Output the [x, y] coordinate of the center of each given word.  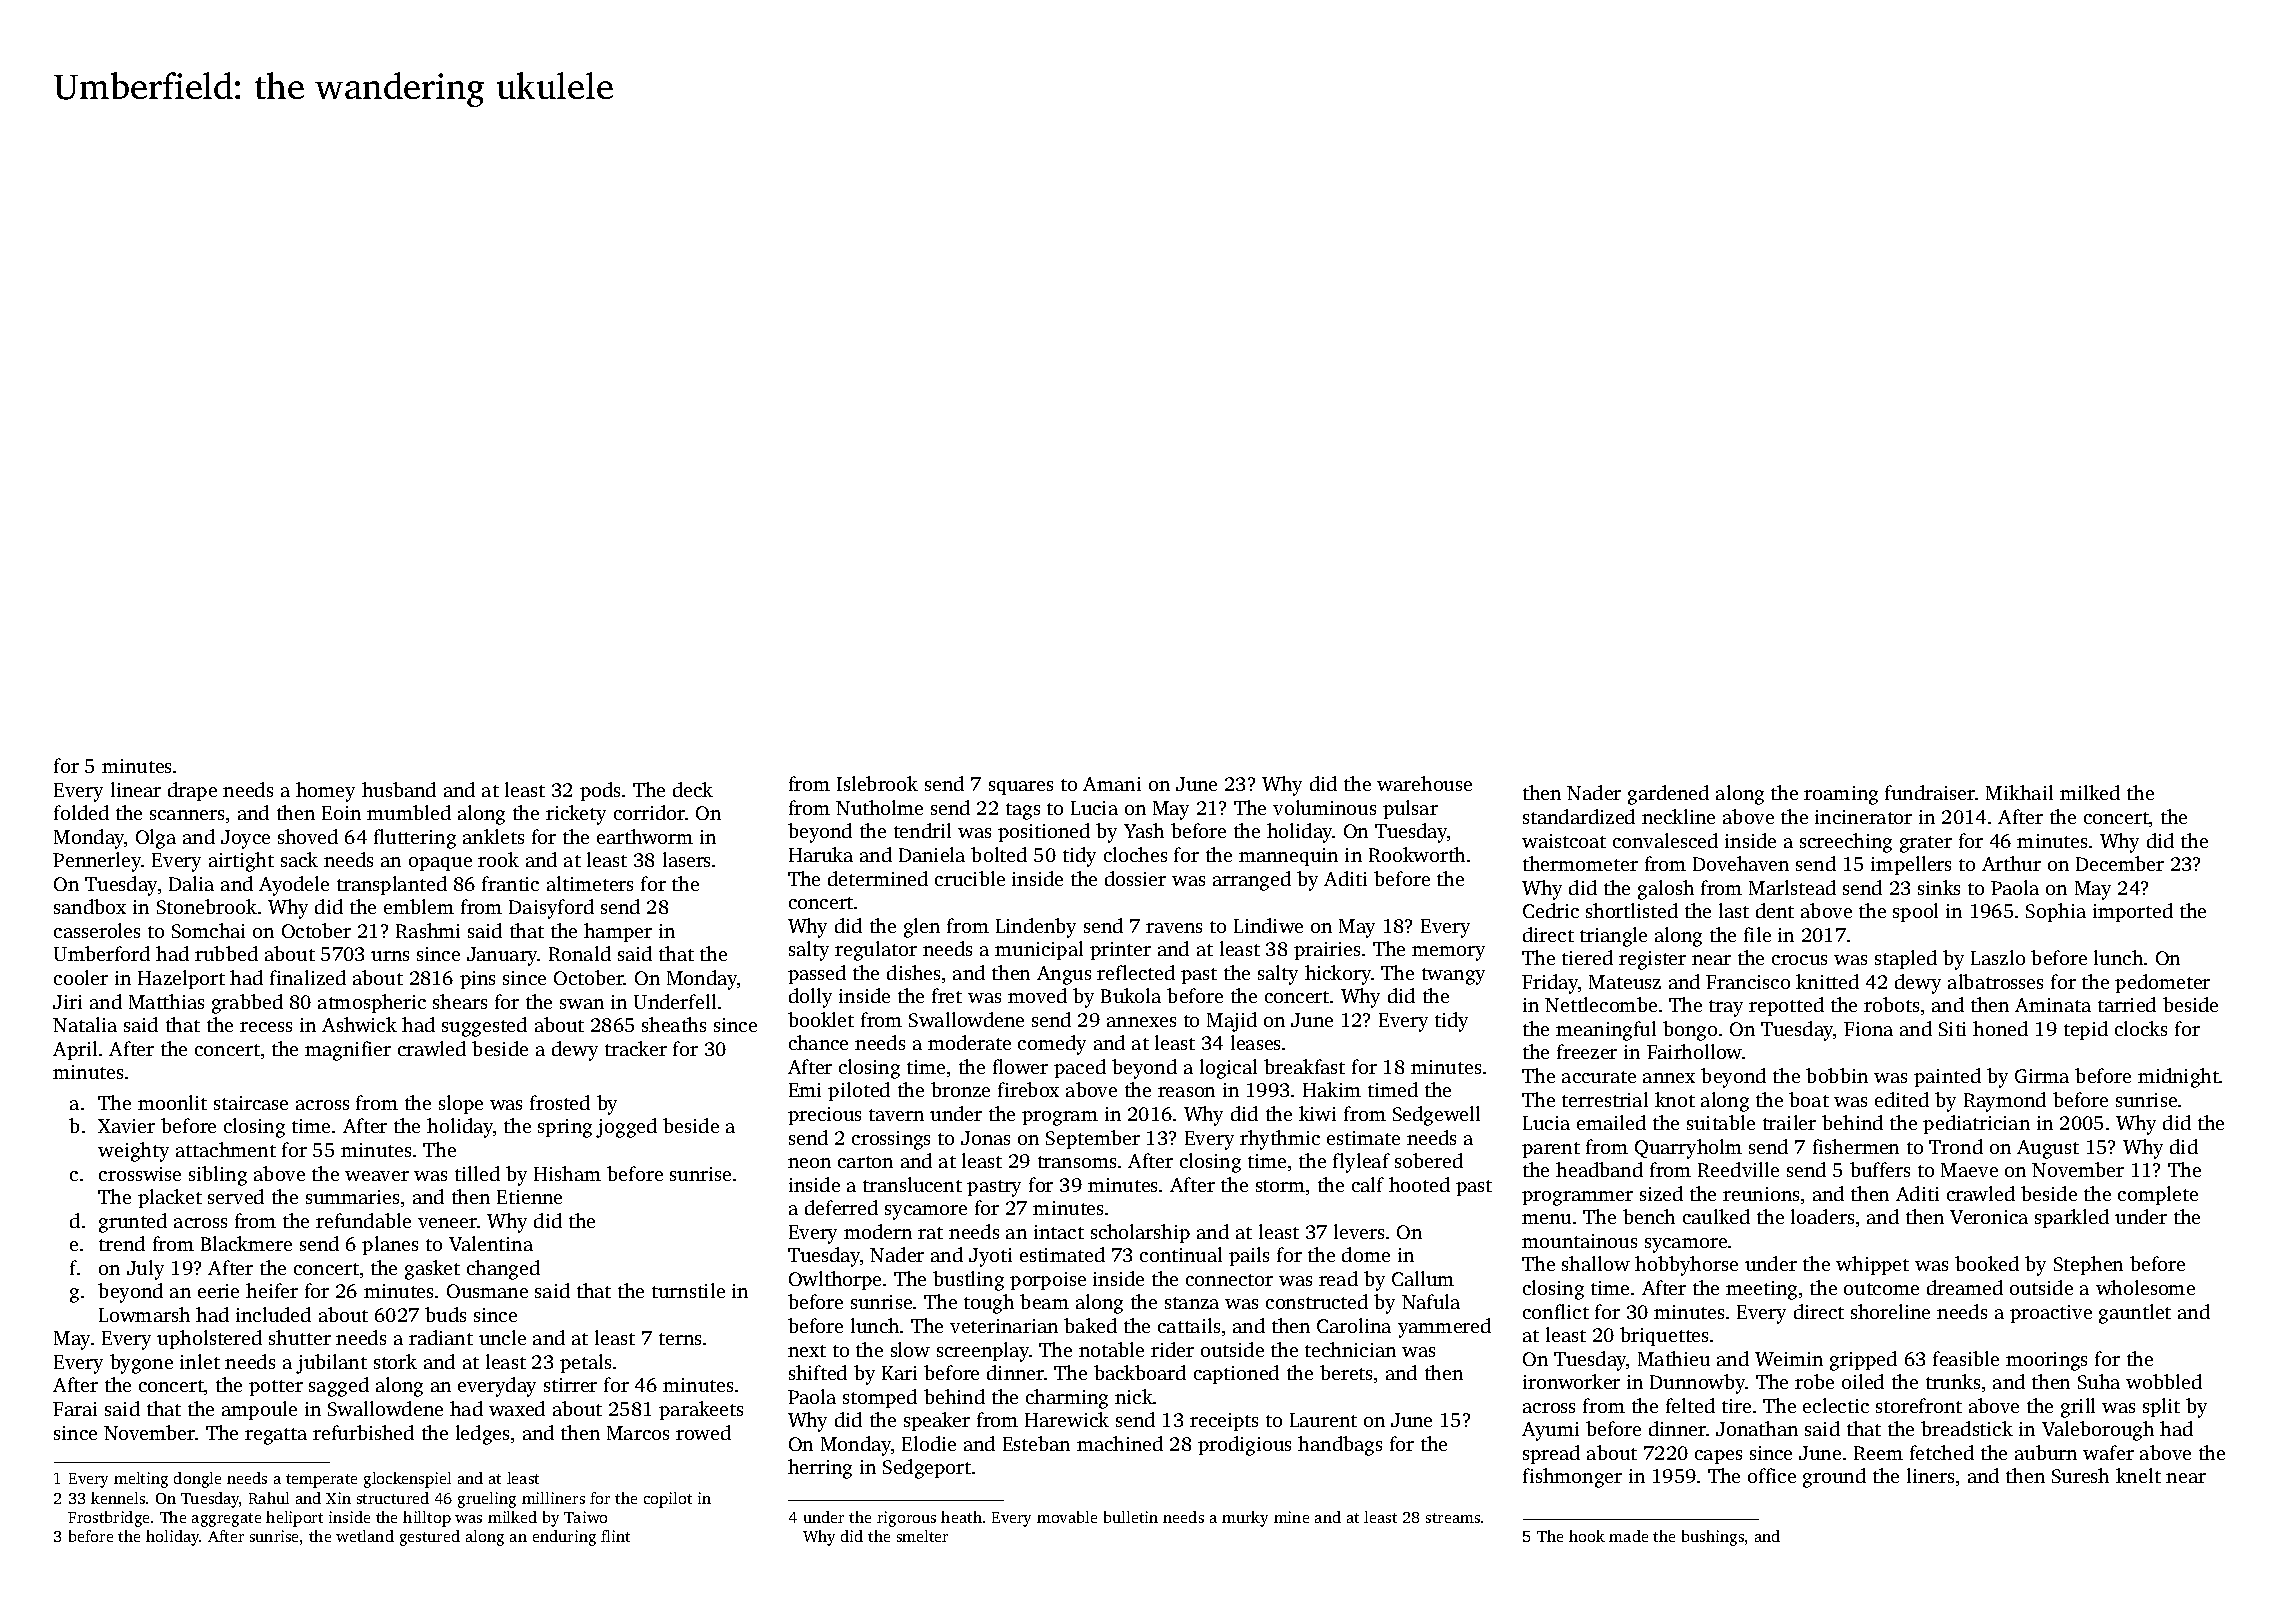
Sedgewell [1436, 1116]
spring [565, 1128]
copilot [668, 1500]
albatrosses [1995, 981]
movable [1067, 1517]
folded [81, 812]
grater [1926, 844]
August [2048, 1149]
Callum [1423, 1278]
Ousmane [487, 1291]
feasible [1966, 1358]
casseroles [97, 930]
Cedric [1551, 910]
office [1772, 1475]
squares [1021, 788]
